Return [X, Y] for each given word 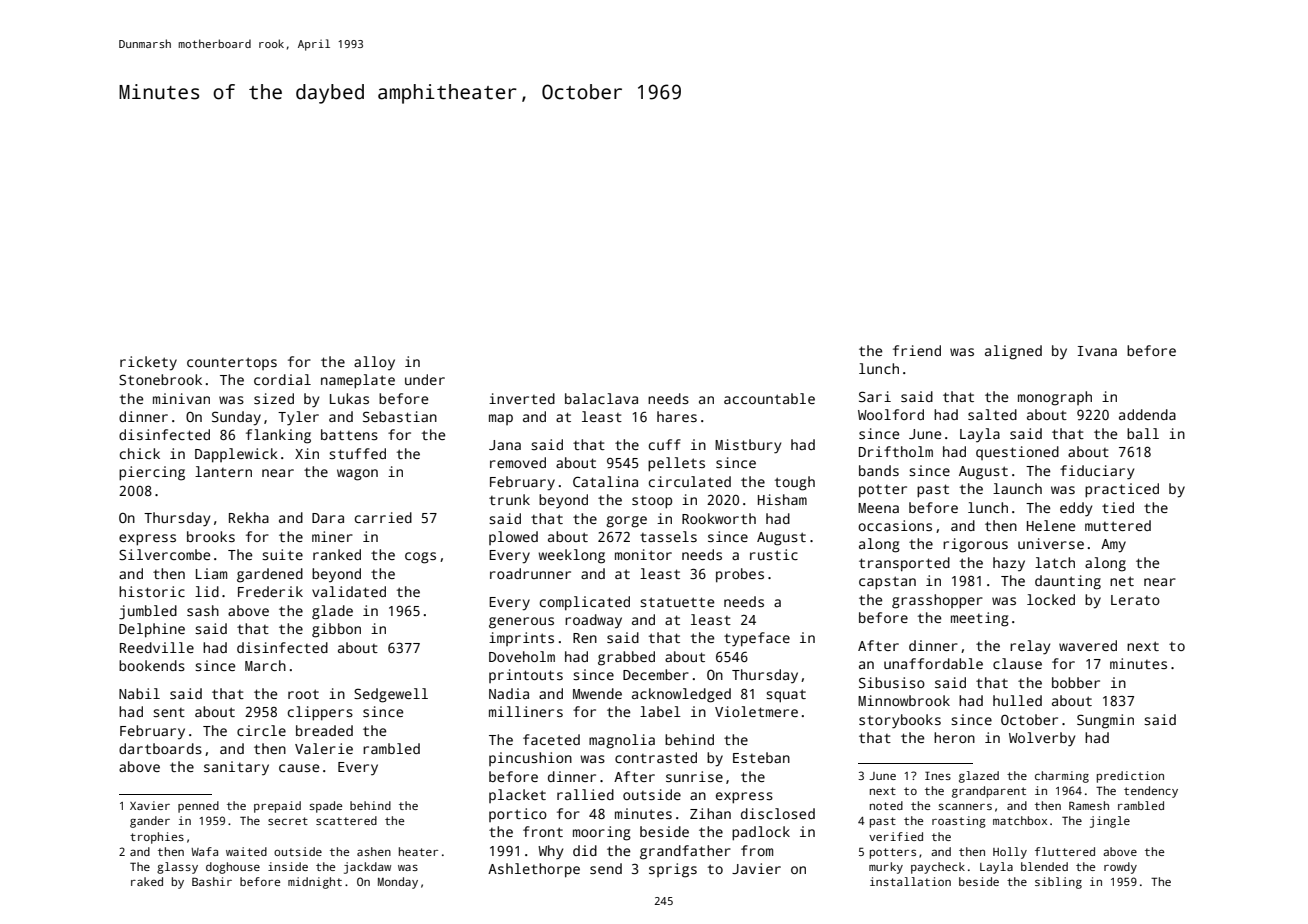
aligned [1013, 352]
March [265, 665]
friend [917, 350]
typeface [757, 639]
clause [1017, 663]
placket [517, 796]
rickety [148, 363]
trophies [157, 838]
